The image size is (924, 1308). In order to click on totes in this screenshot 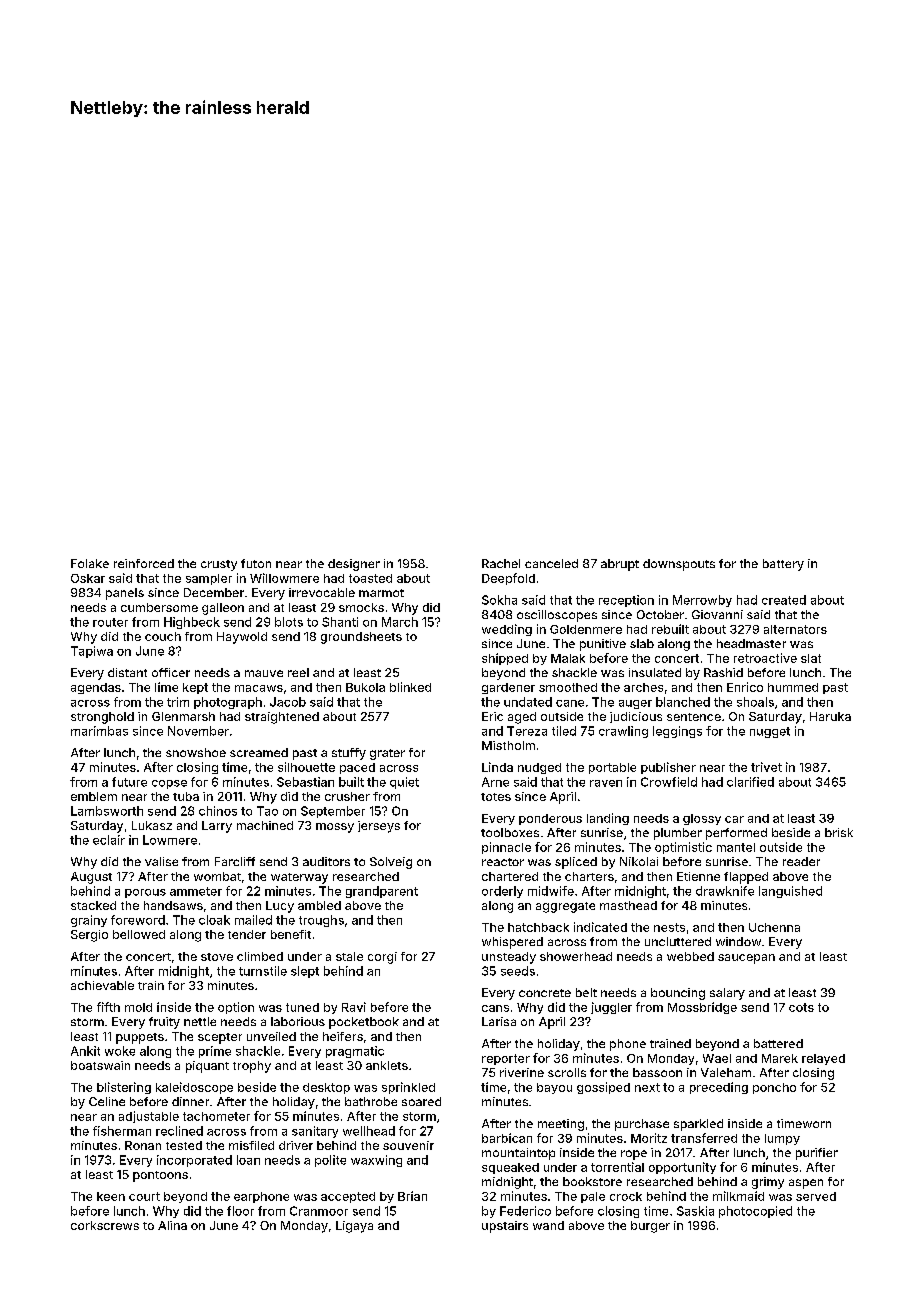, I will do `click(496, 797)`.
